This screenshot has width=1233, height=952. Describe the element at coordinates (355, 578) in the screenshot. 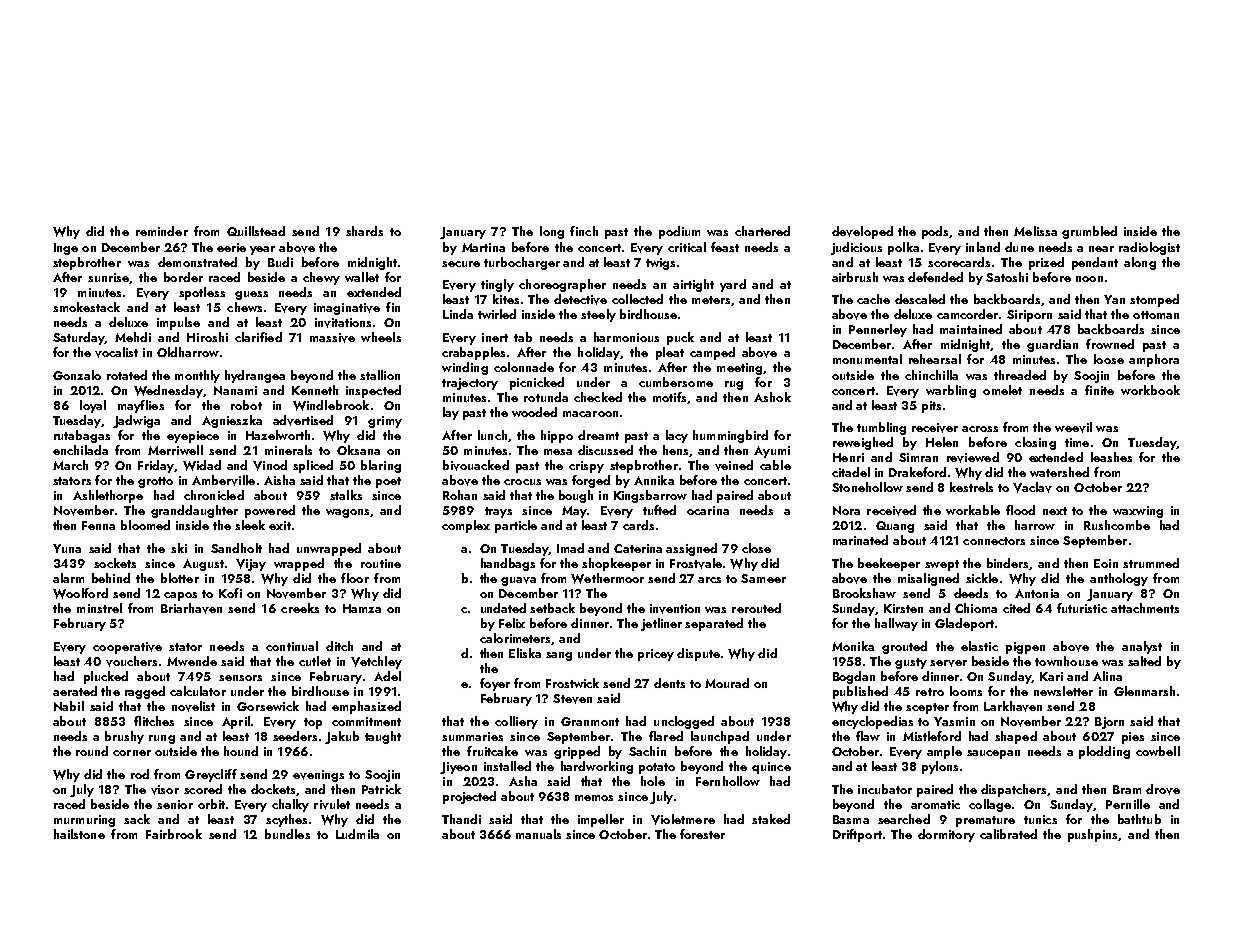

I see `floor` at that location.
